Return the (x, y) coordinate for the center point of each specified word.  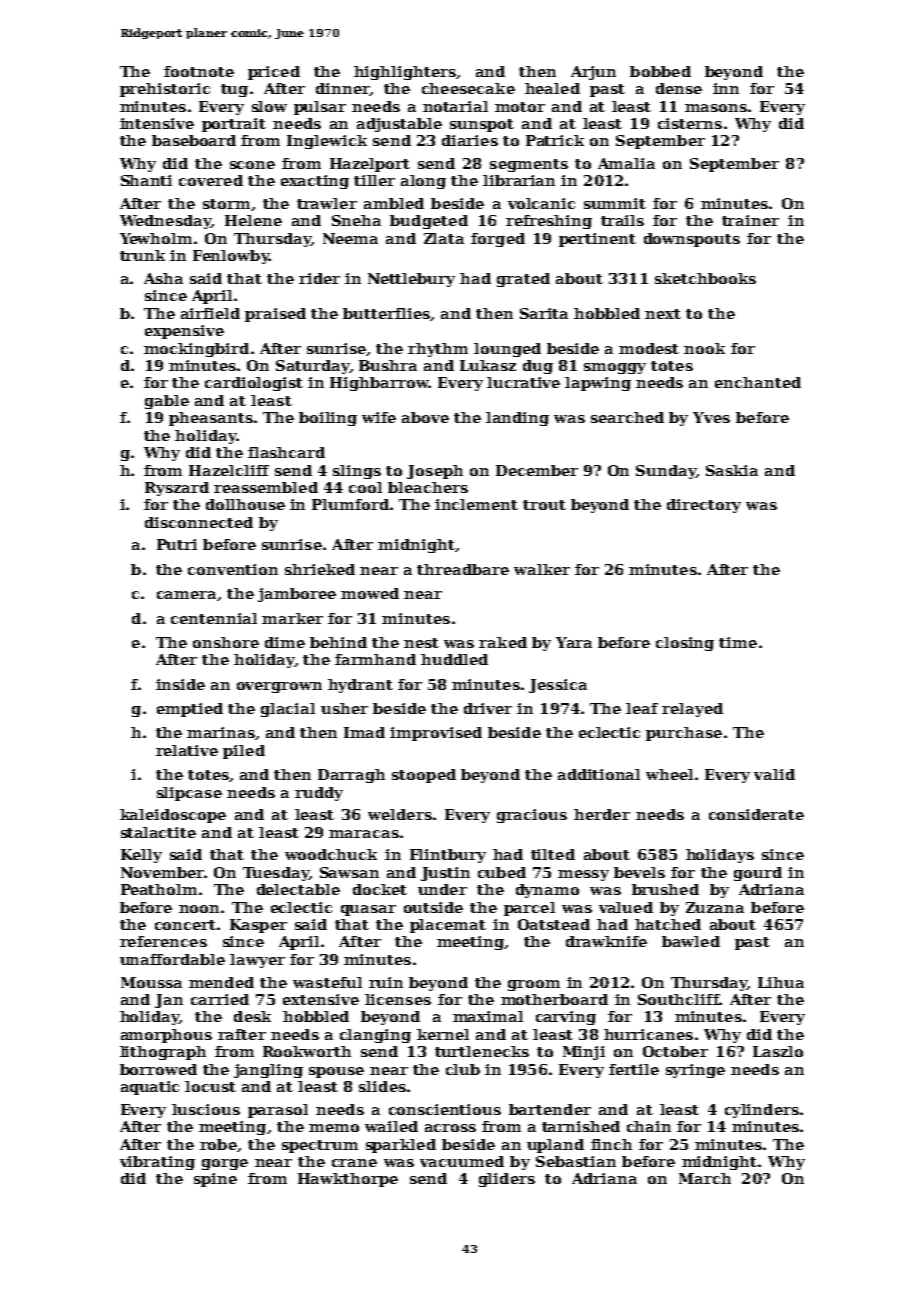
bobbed (660, 71)
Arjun (593, 73)
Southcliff (679, 999)
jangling (268, 1071)
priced (274, 73)
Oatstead (554, 924)
